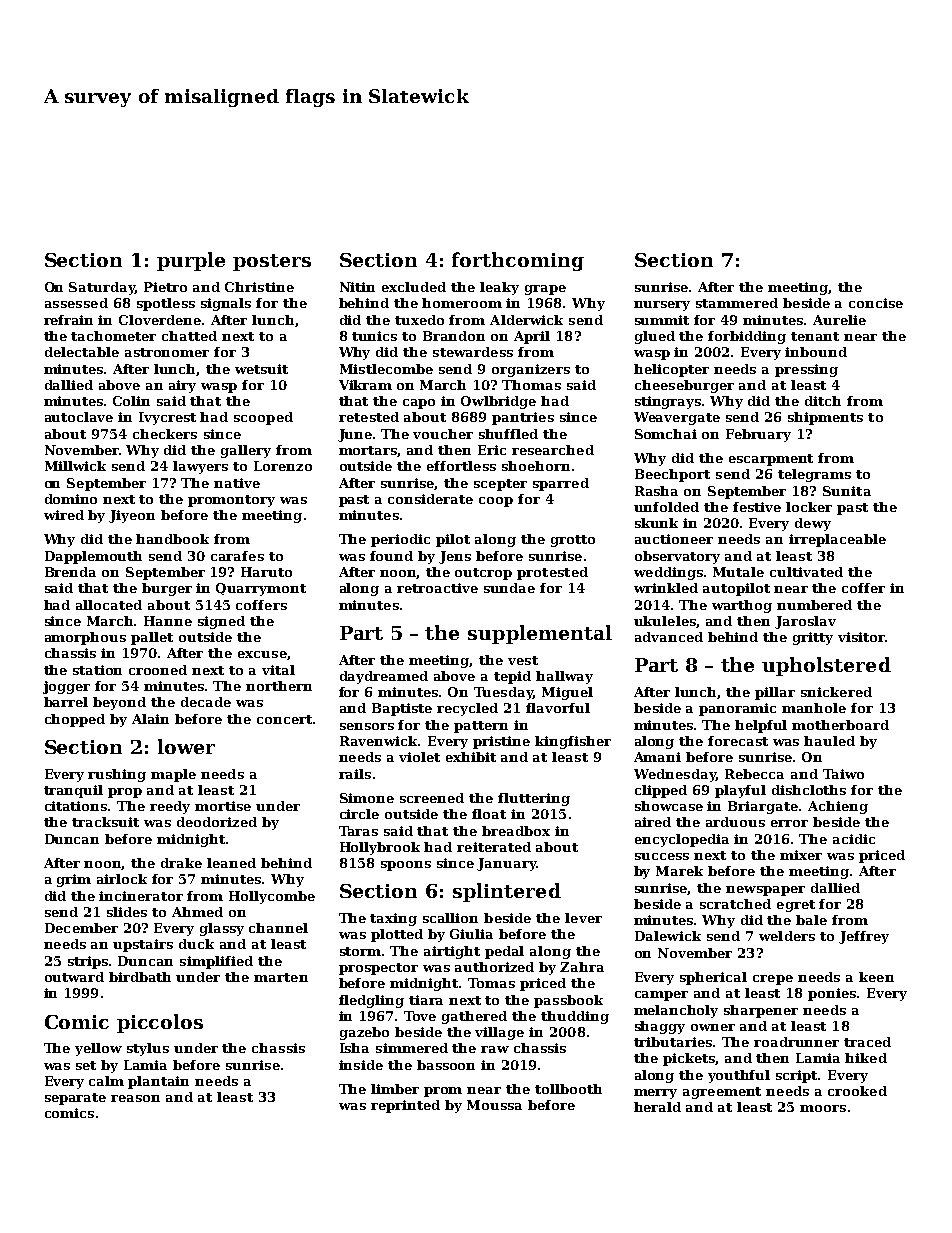 This screenshot has width=952, height=1233. What do you see at coordinates (197, 912) in the screenshot?
I see `Ahmed` at bounding box center [197, 912].
